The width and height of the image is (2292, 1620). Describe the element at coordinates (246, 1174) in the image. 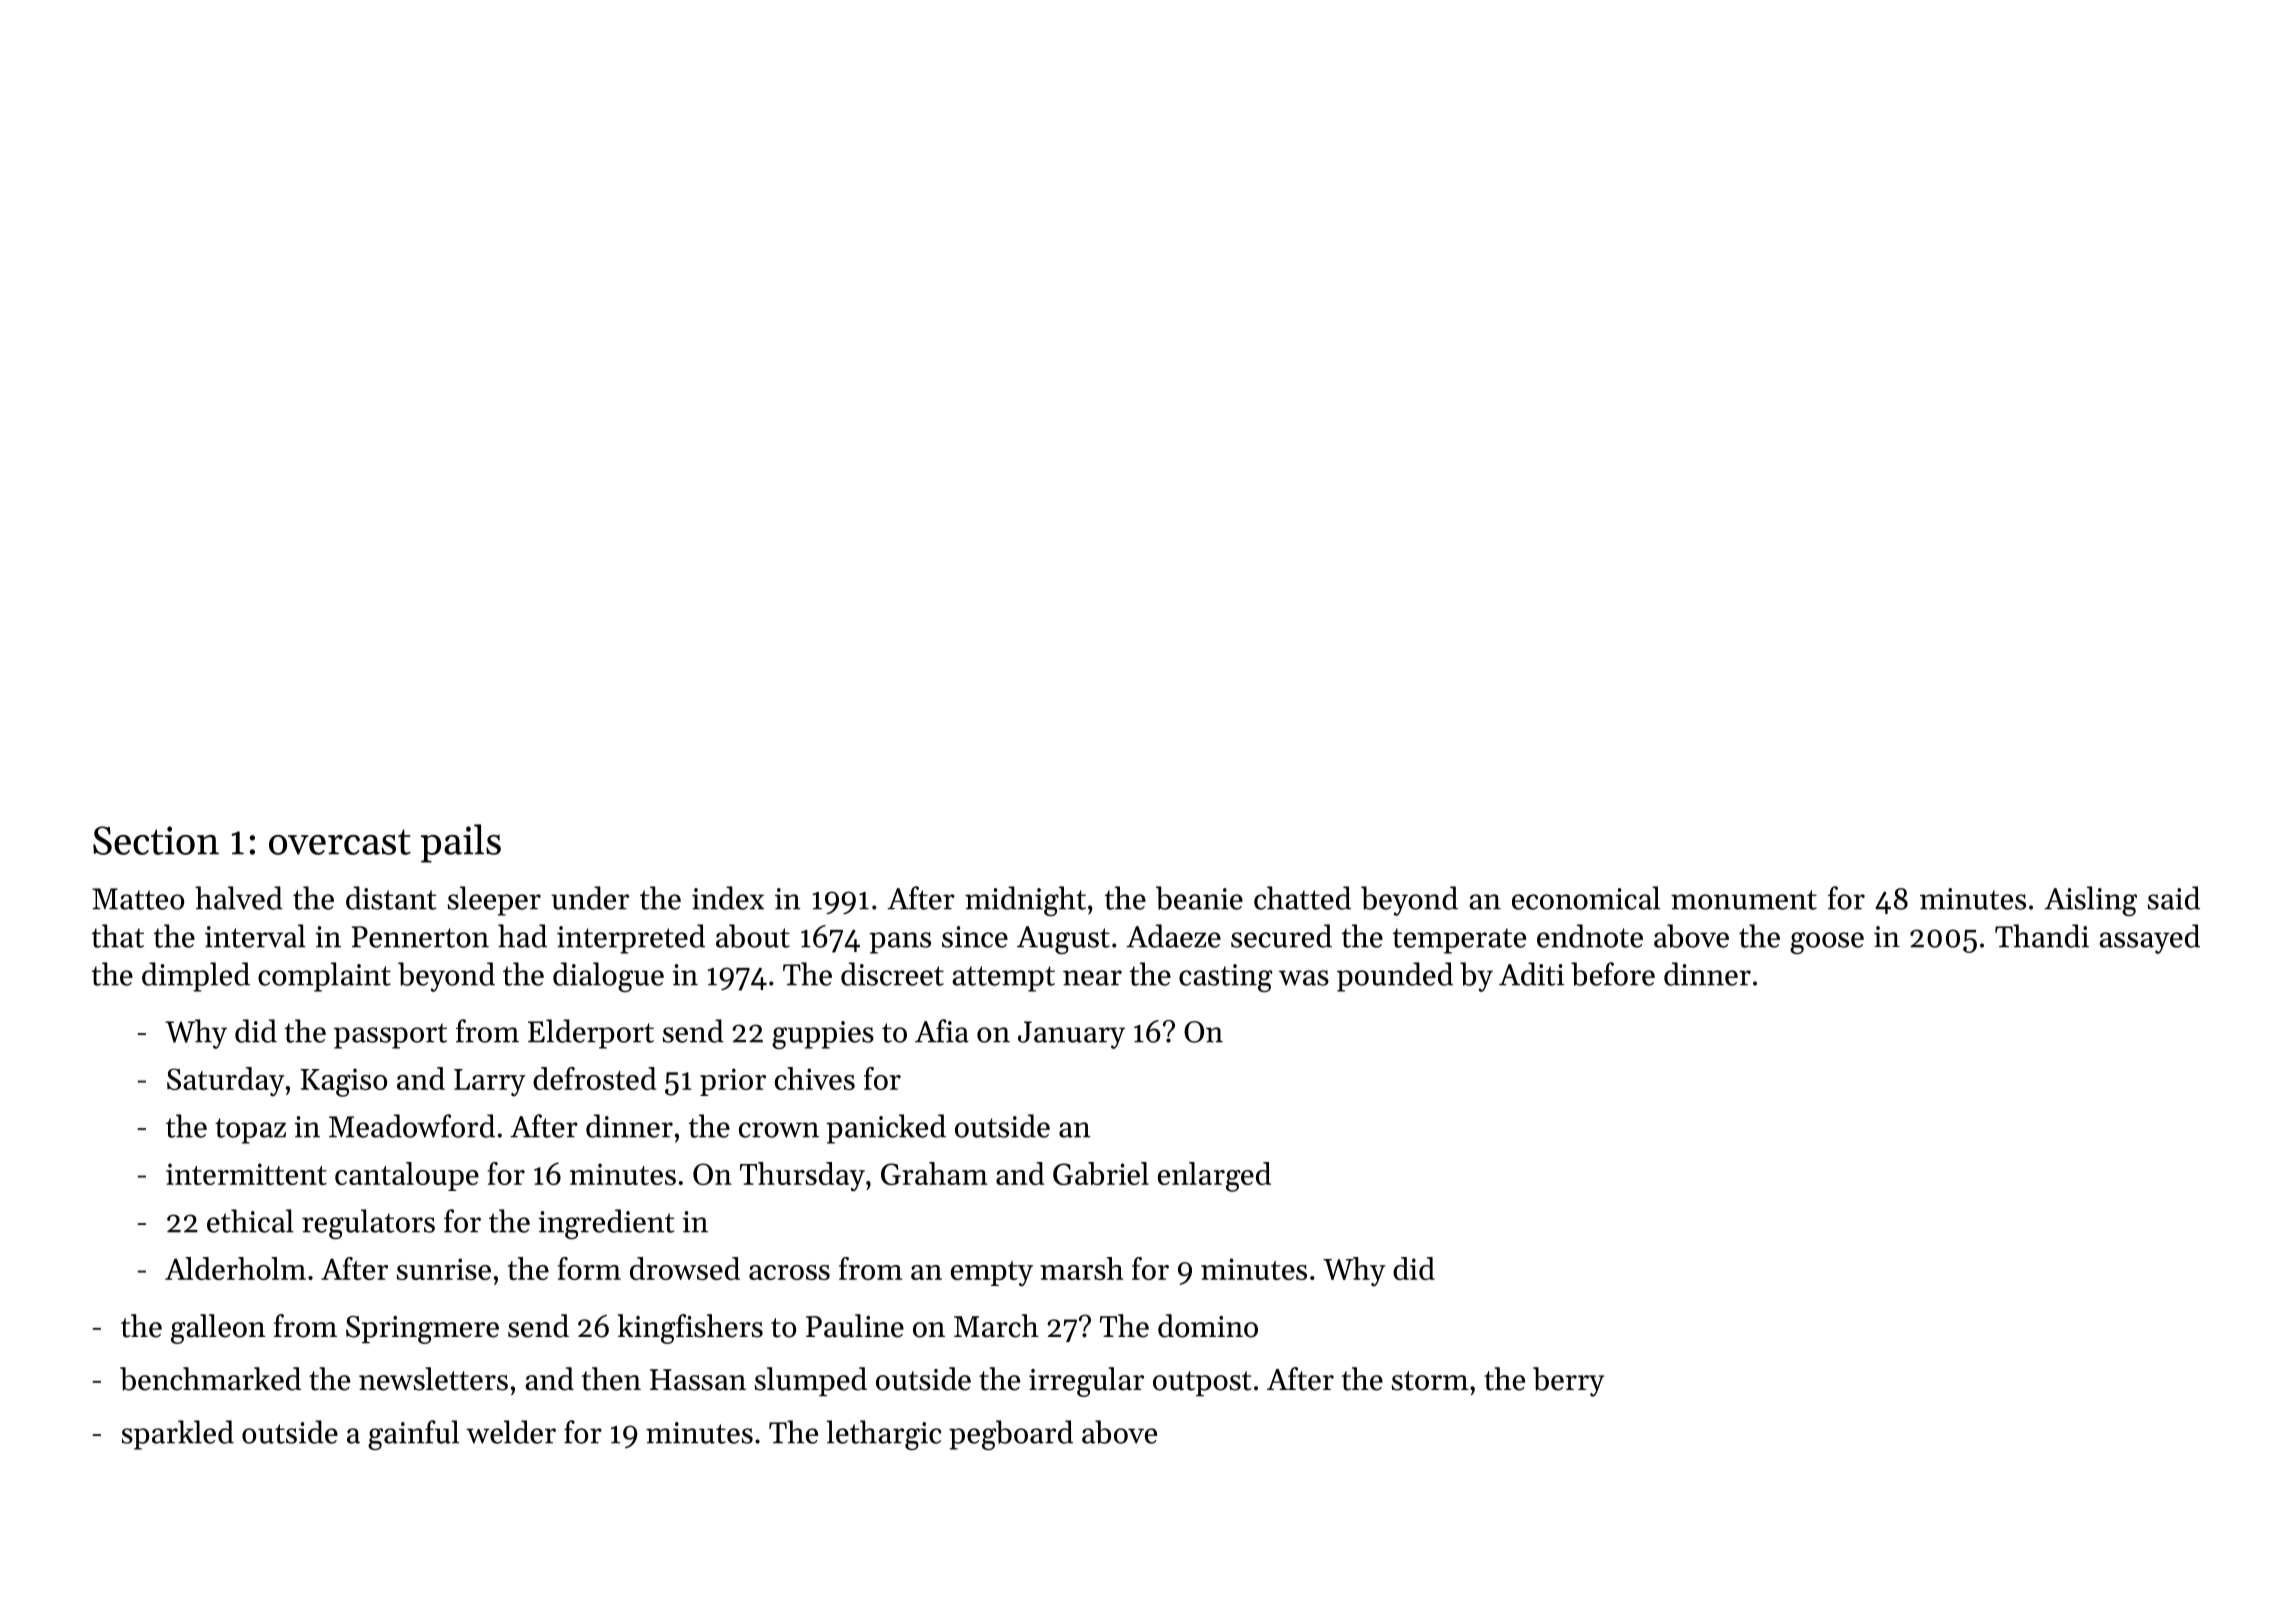

I see `intermittent` at that location.
